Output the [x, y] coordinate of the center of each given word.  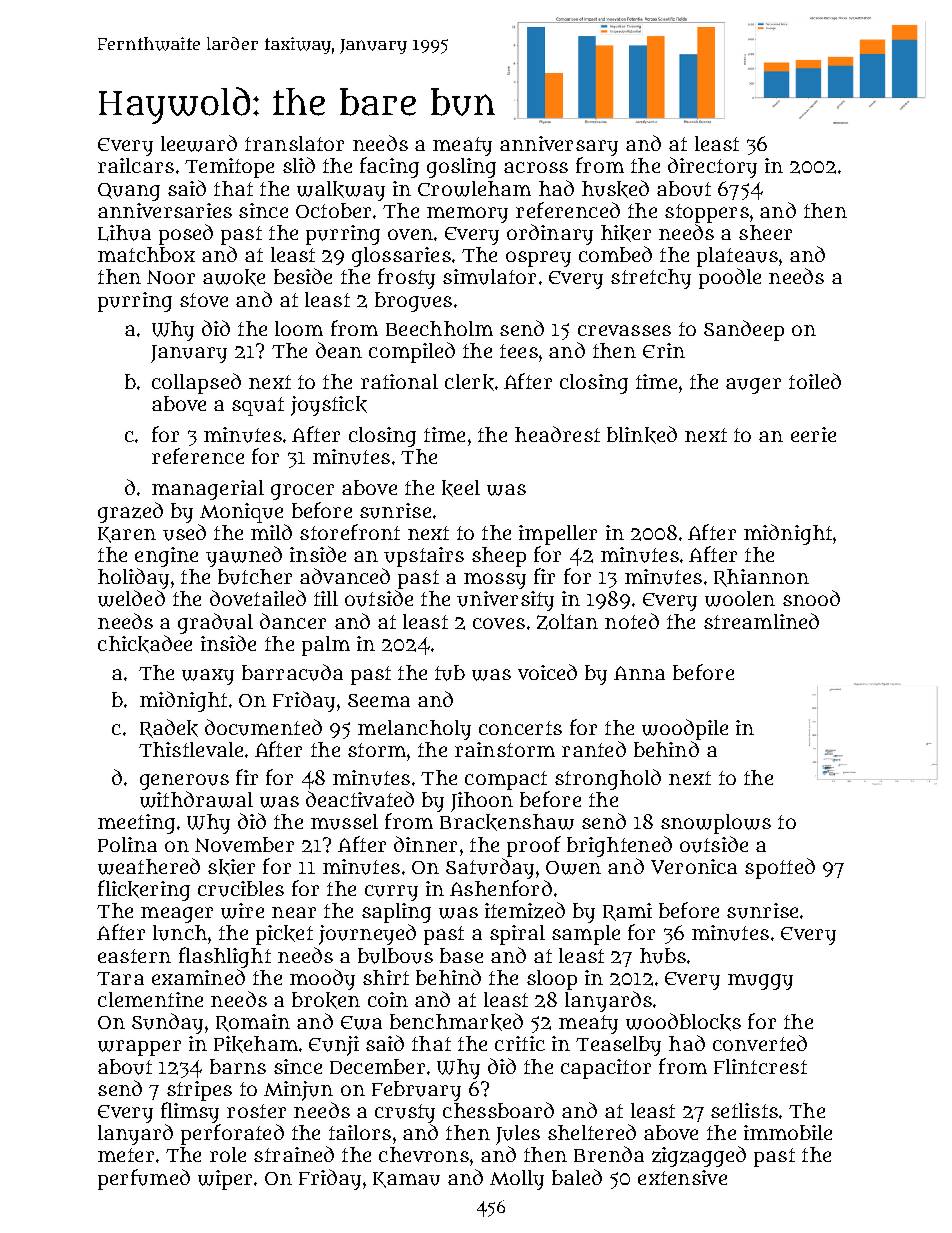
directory [712, 167]
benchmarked [456, 1022]
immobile [788, 1132]
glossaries [401, 257]
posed [186, 234]
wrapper [139, 1048]
